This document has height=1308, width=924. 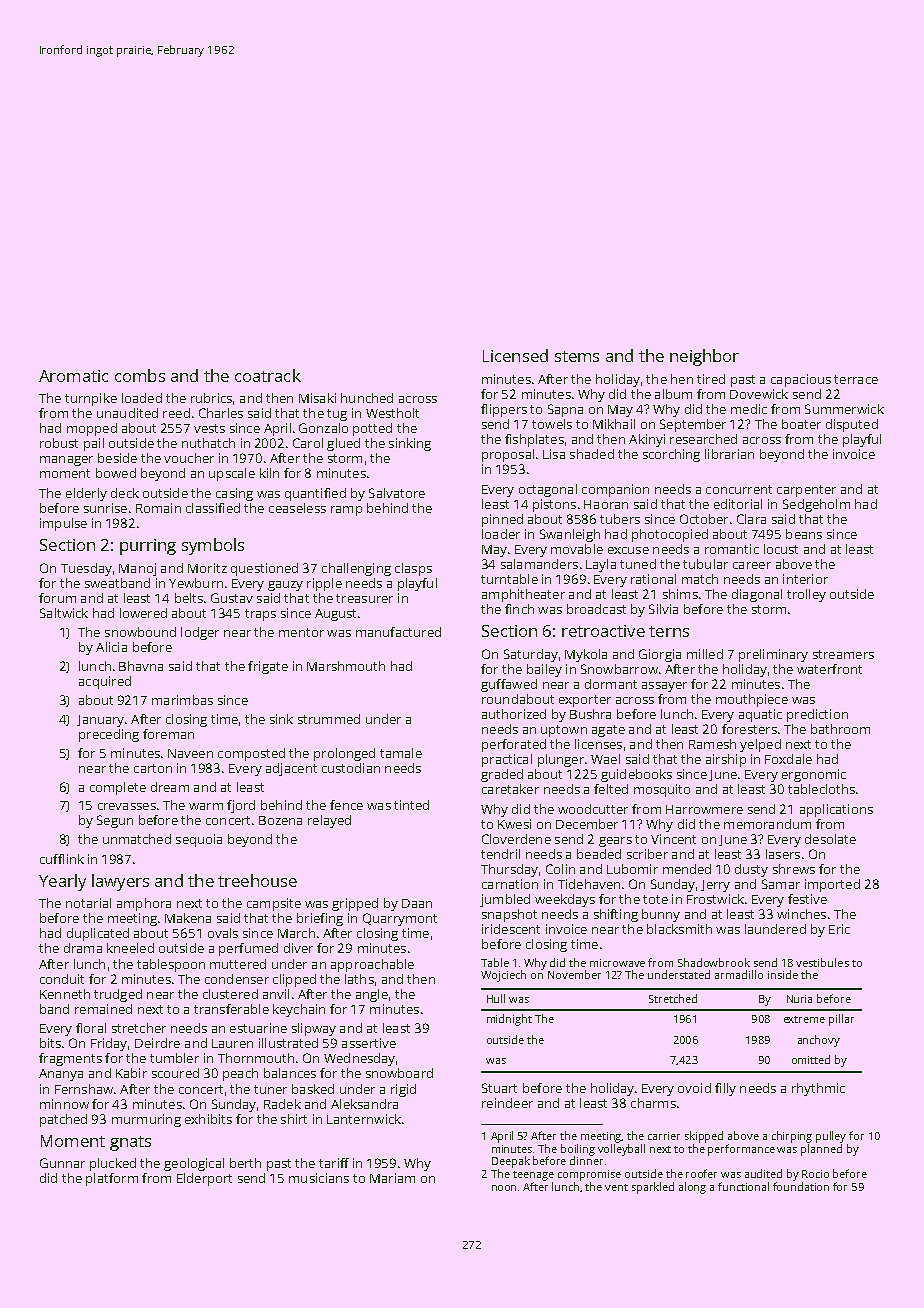 What do you see at coordinates (804, 1019) in the document?
I see `extreme` at bounding box center [804, 1019].
